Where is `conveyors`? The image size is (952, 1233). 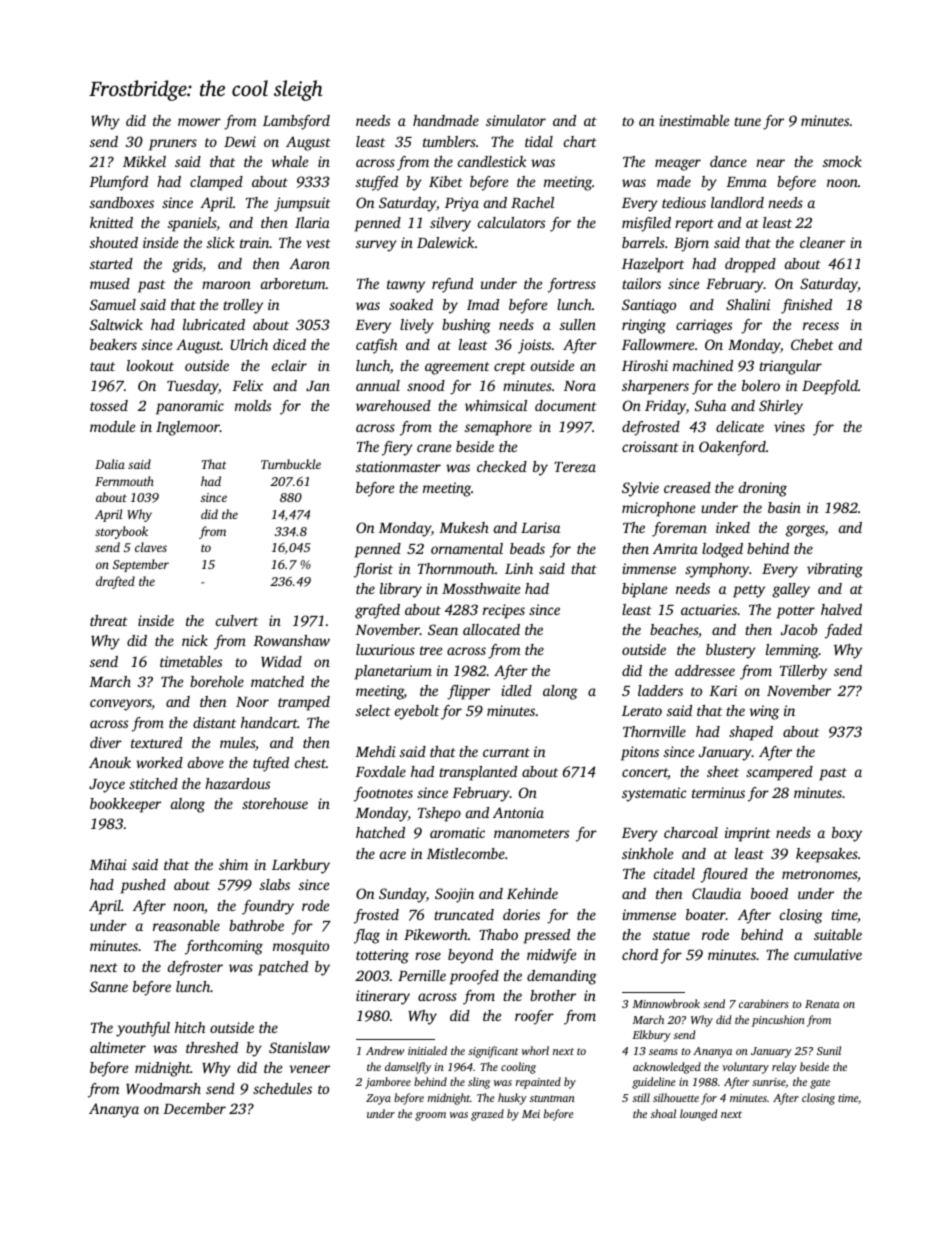 conveyors is located at coordinates (121, 705).
